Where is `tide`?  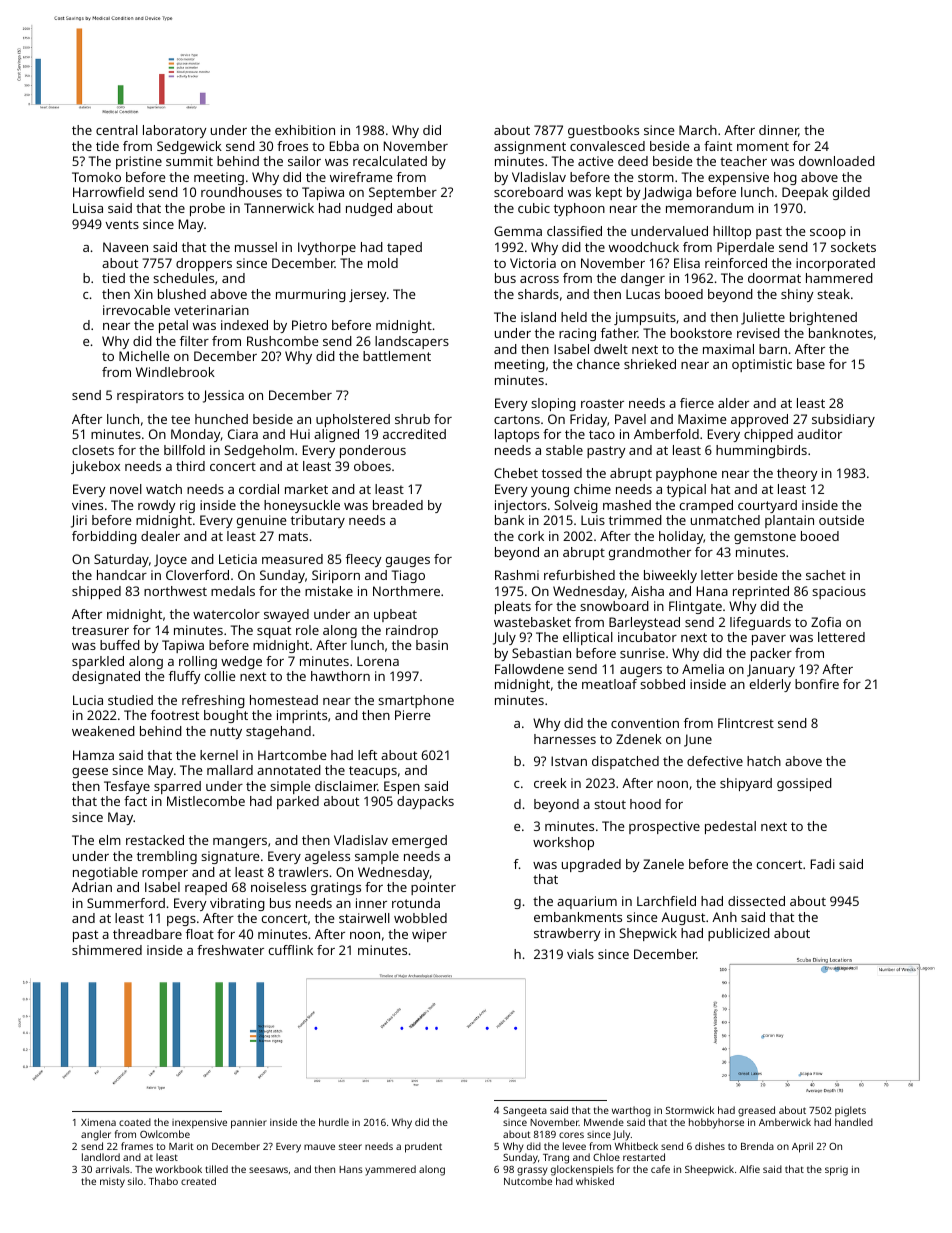
tide is located at coordinates (107, 146).
